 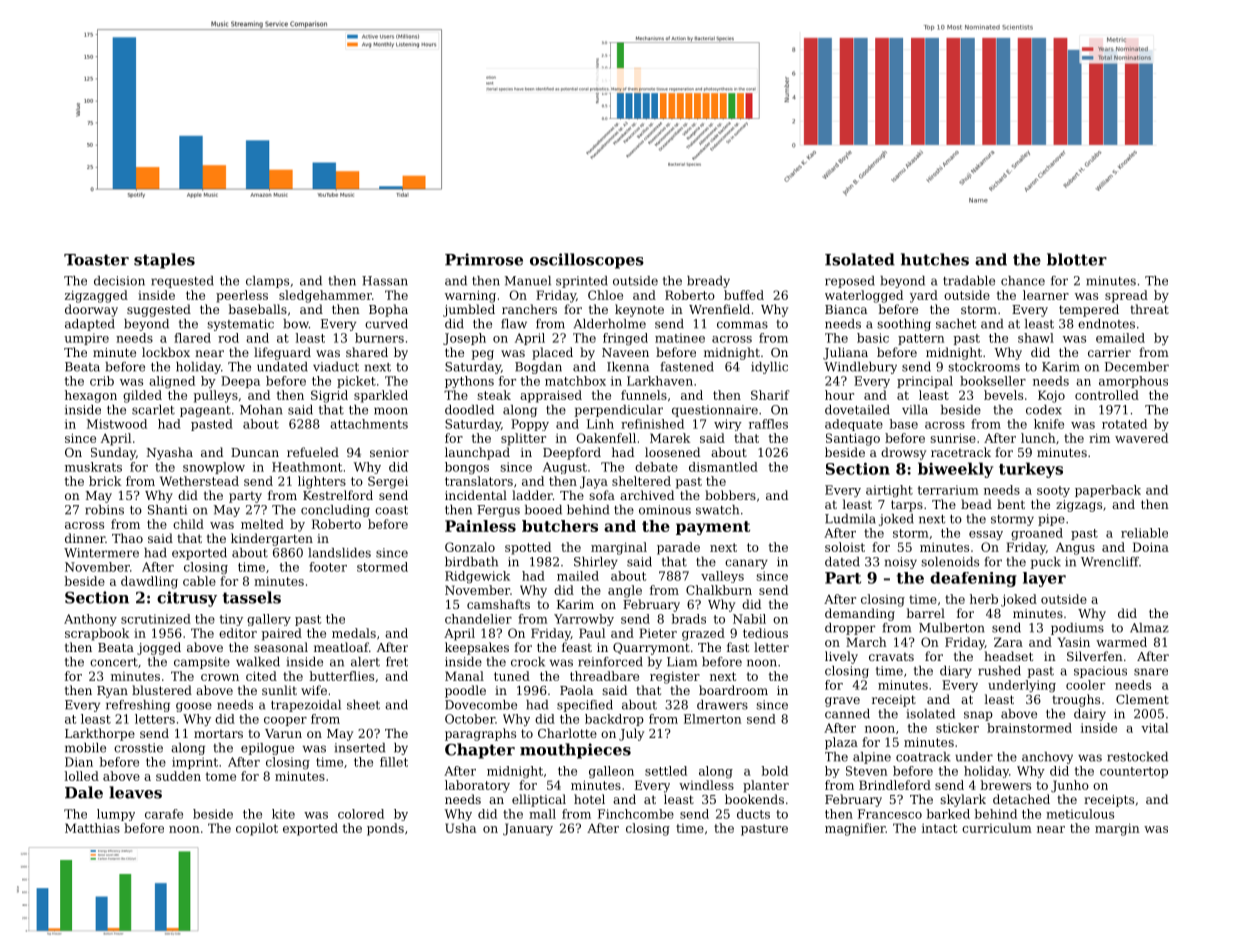 What do you see at coordinates (469, 310) in the page?
I see `jumbled` at bounding box center [469, 310].
